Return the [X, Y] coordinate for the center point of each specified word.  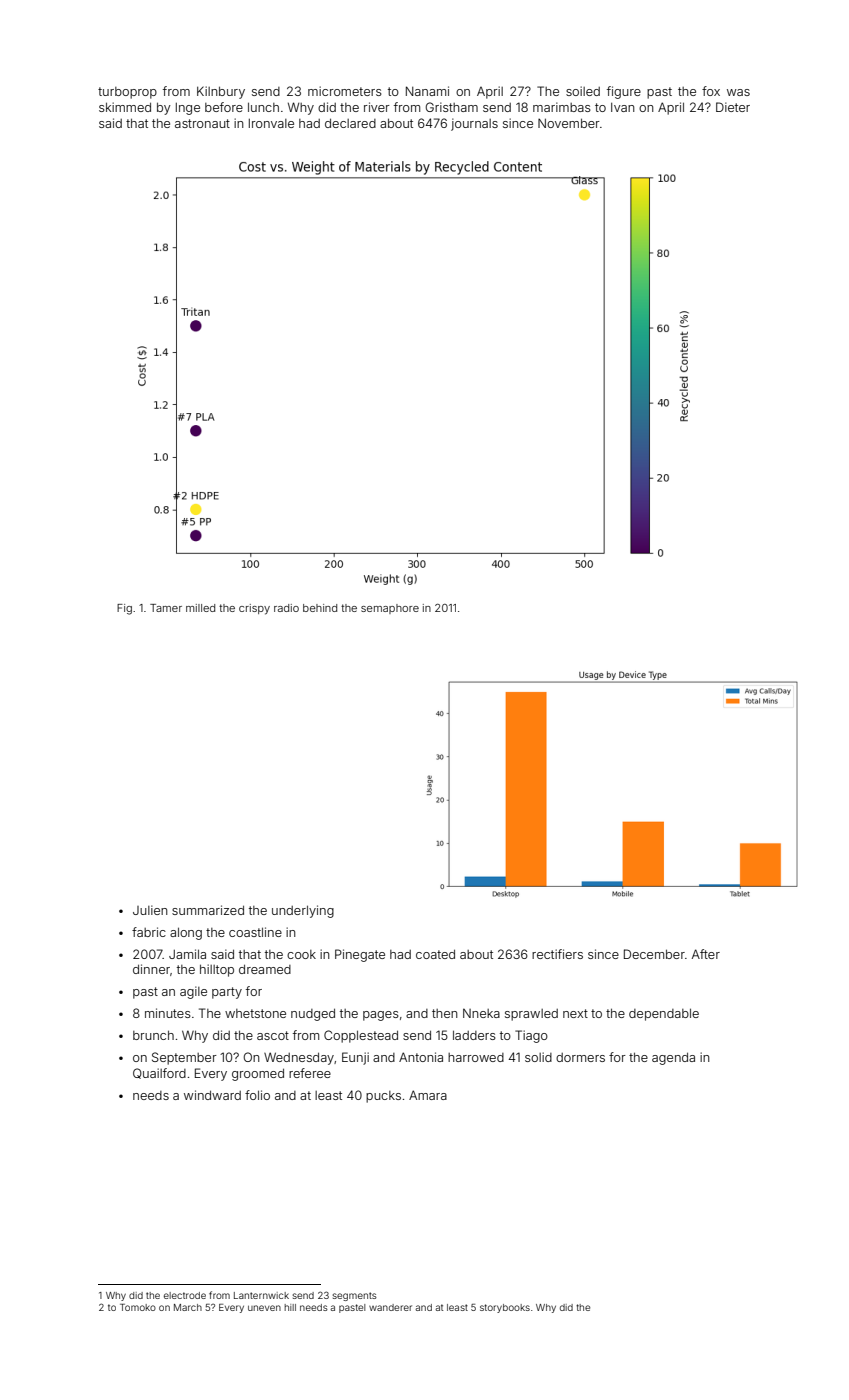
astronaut [202, 123]
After [706, 954]
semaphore [390, 609]
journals [474, 124]
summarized [208, 910]
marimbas [562, 107]
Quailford [159, 1073]
